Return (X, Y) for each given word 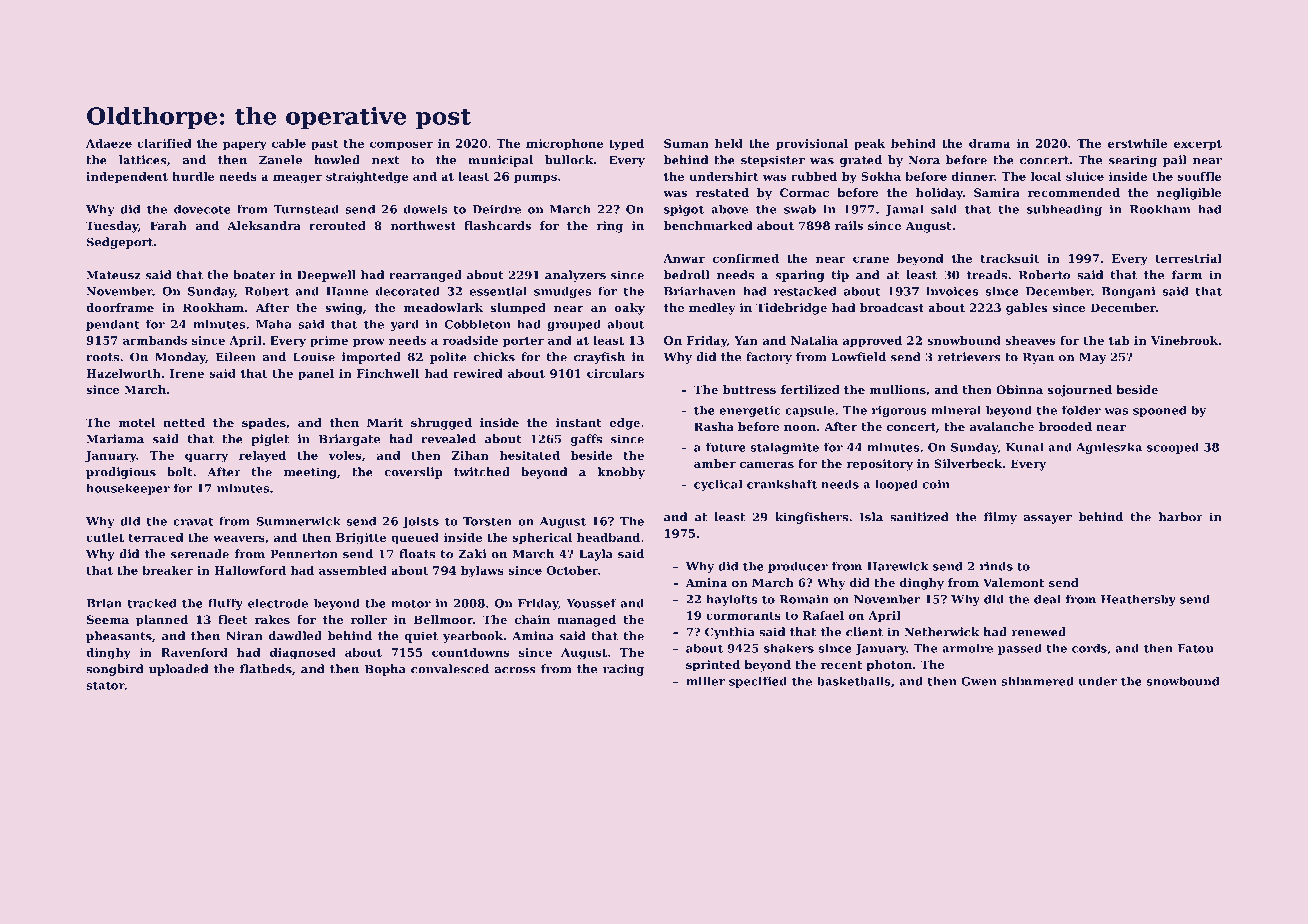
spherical (542, 538)
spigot (684, 210)
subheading (1064, 210)
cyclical (718, 485)
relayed (262, 457)
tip (840, 276)
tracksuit (1010, 258)
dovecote (202, 209)
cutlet (105, 537)
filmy (1000, 518)
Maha (274, 324)
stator (105, 686)
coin (936, 484)
